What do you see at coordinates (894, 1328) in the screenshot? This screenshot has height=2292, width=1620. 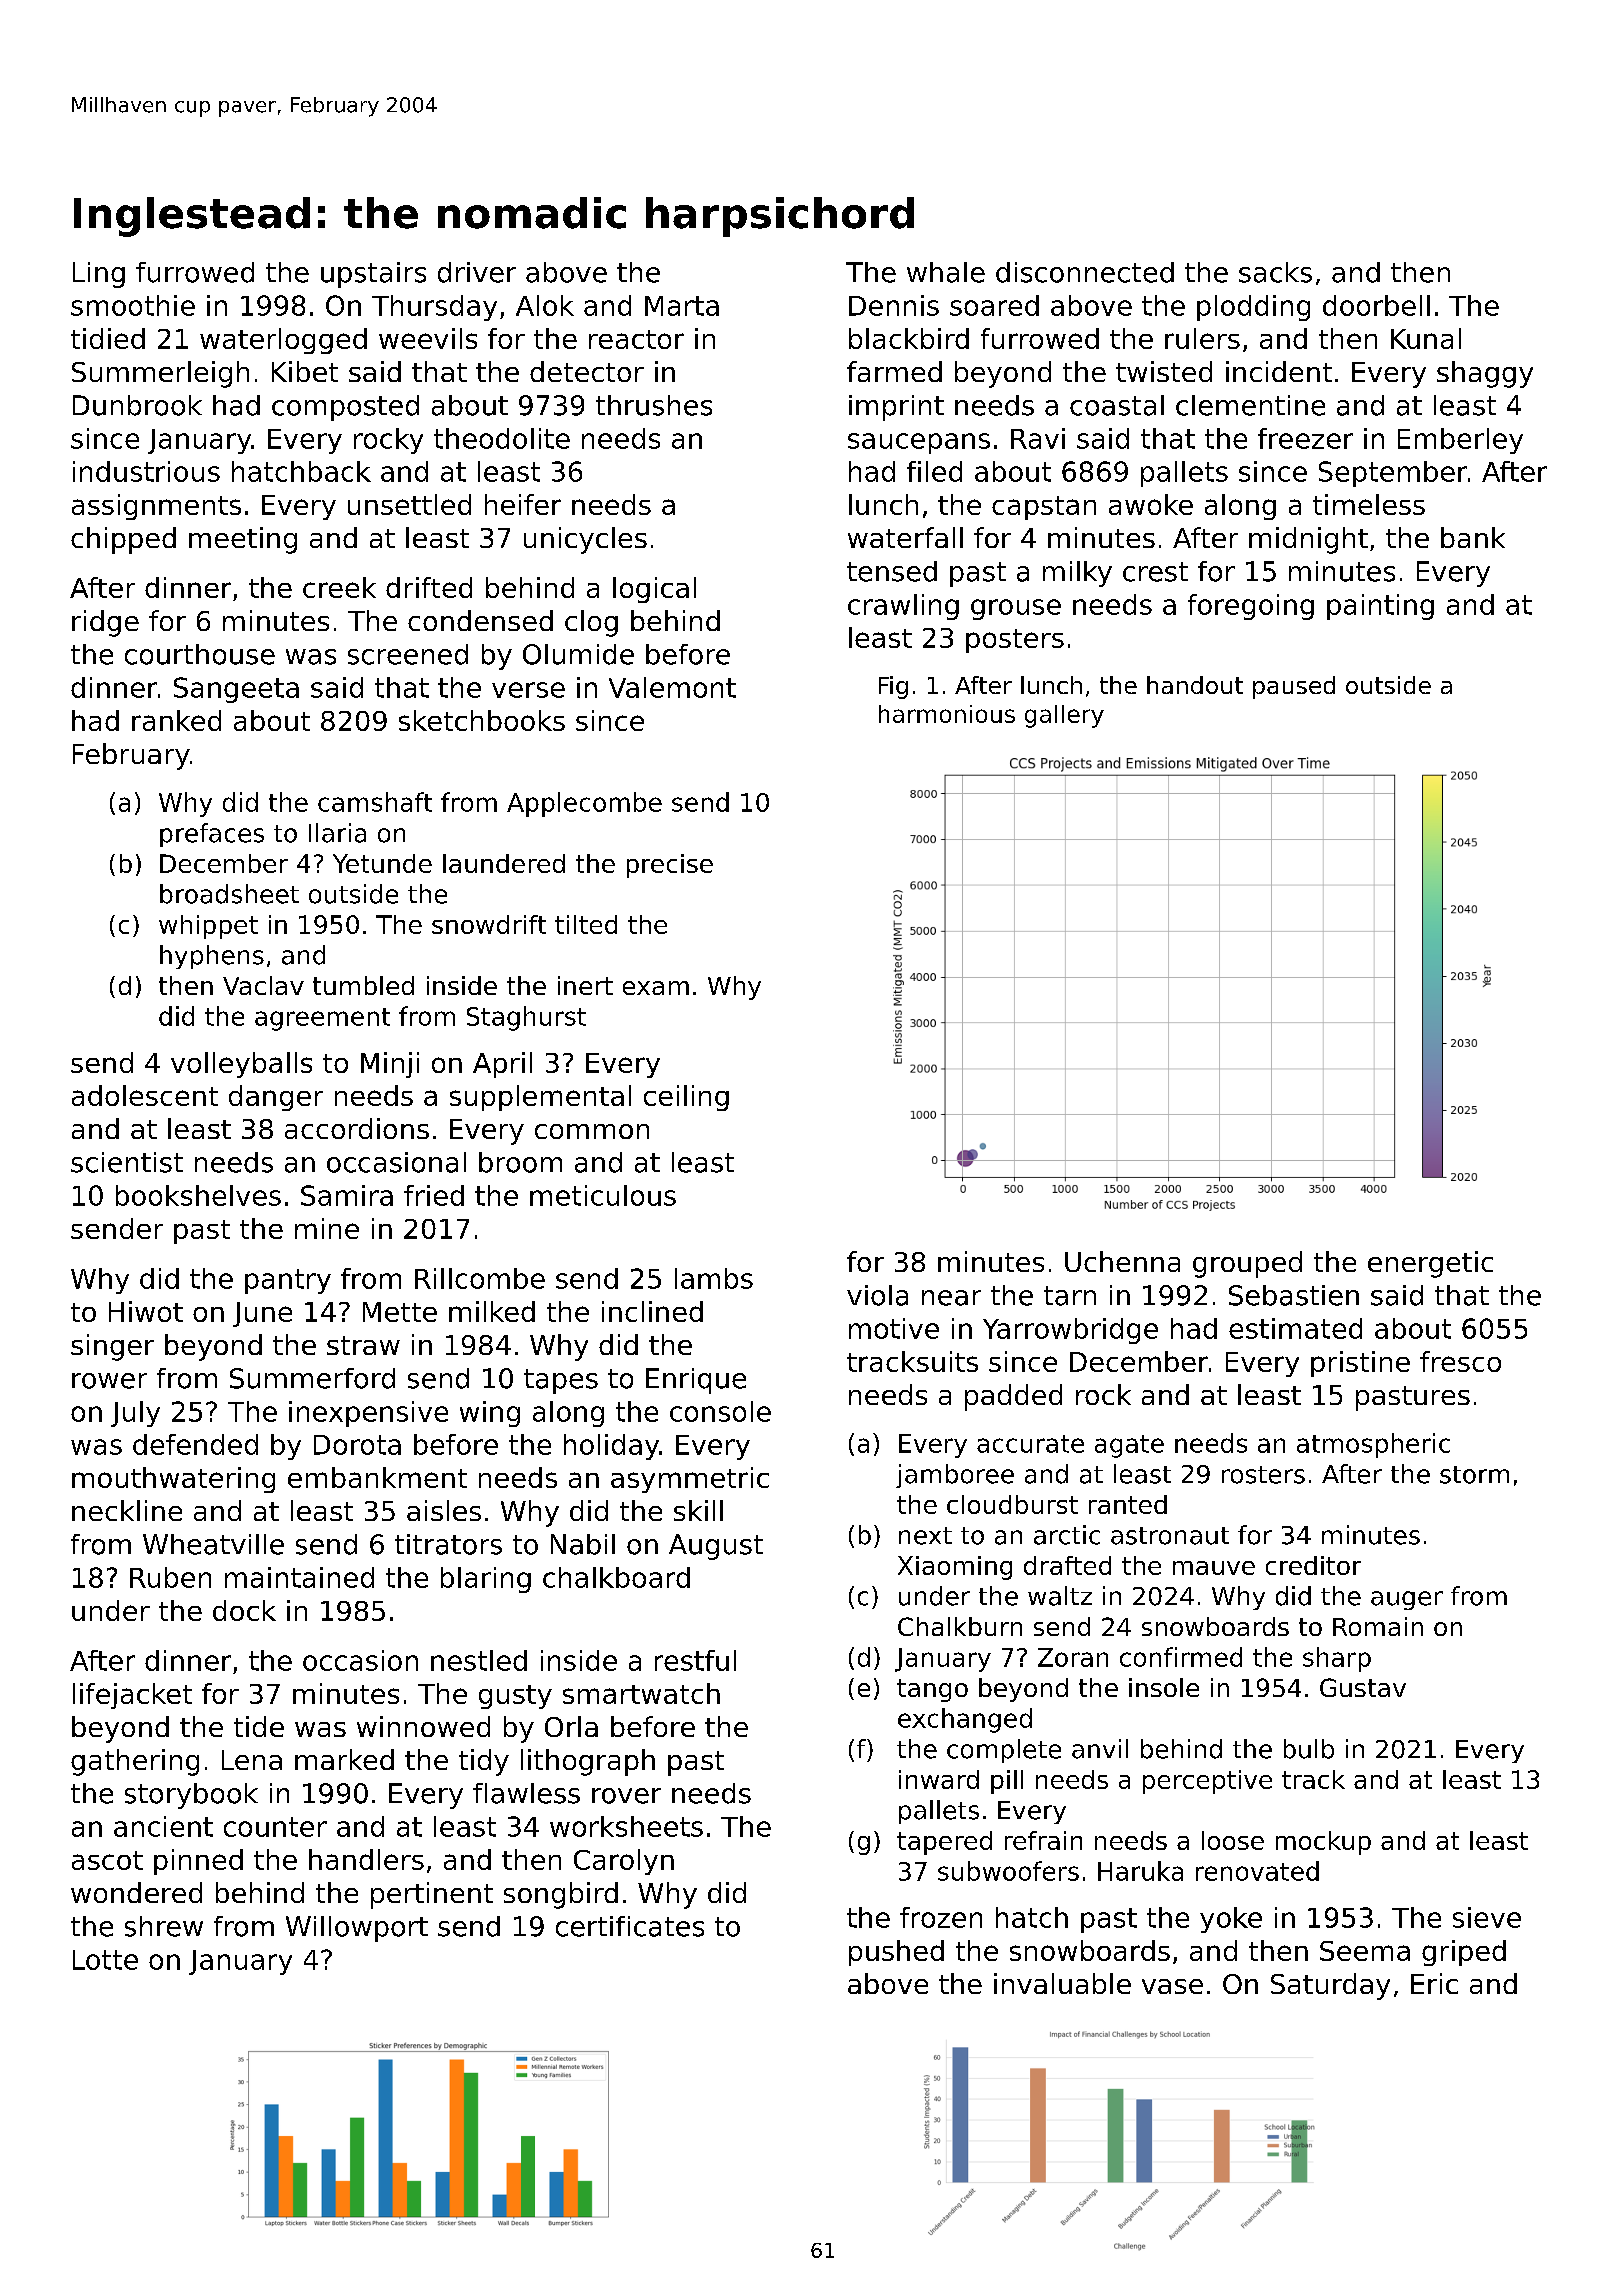 I see `motive` at bounding box center [894, 1328].
